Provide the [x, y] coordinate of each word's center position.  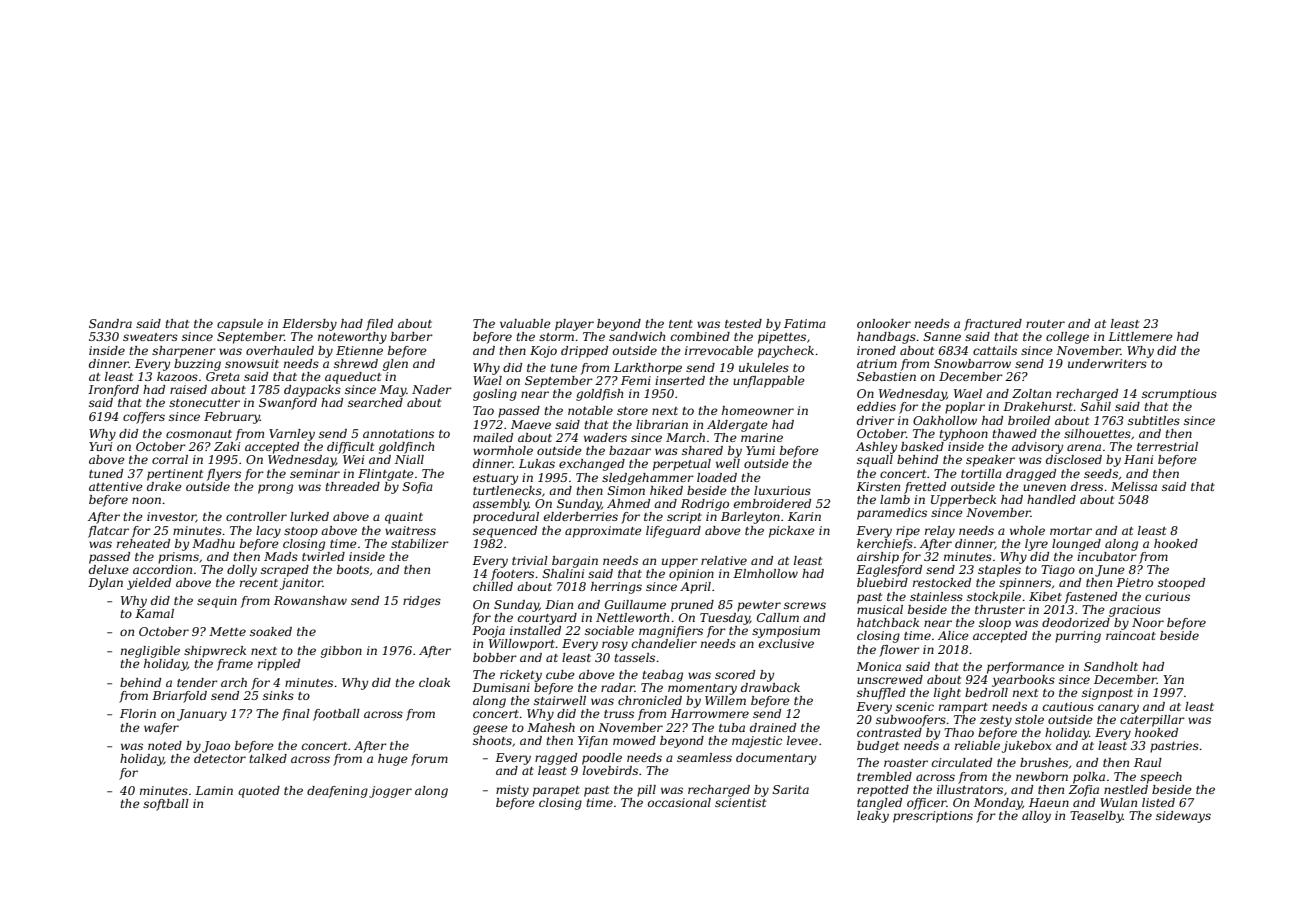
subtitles [1154, 420]
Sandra [110, 323]
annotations [398, 433]
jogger [390, 792]
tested [743, 323]
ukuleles [764, 367]
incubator [1107, 556]
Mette [227, 631]
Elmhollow [765, 573]
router [1045, 324]
